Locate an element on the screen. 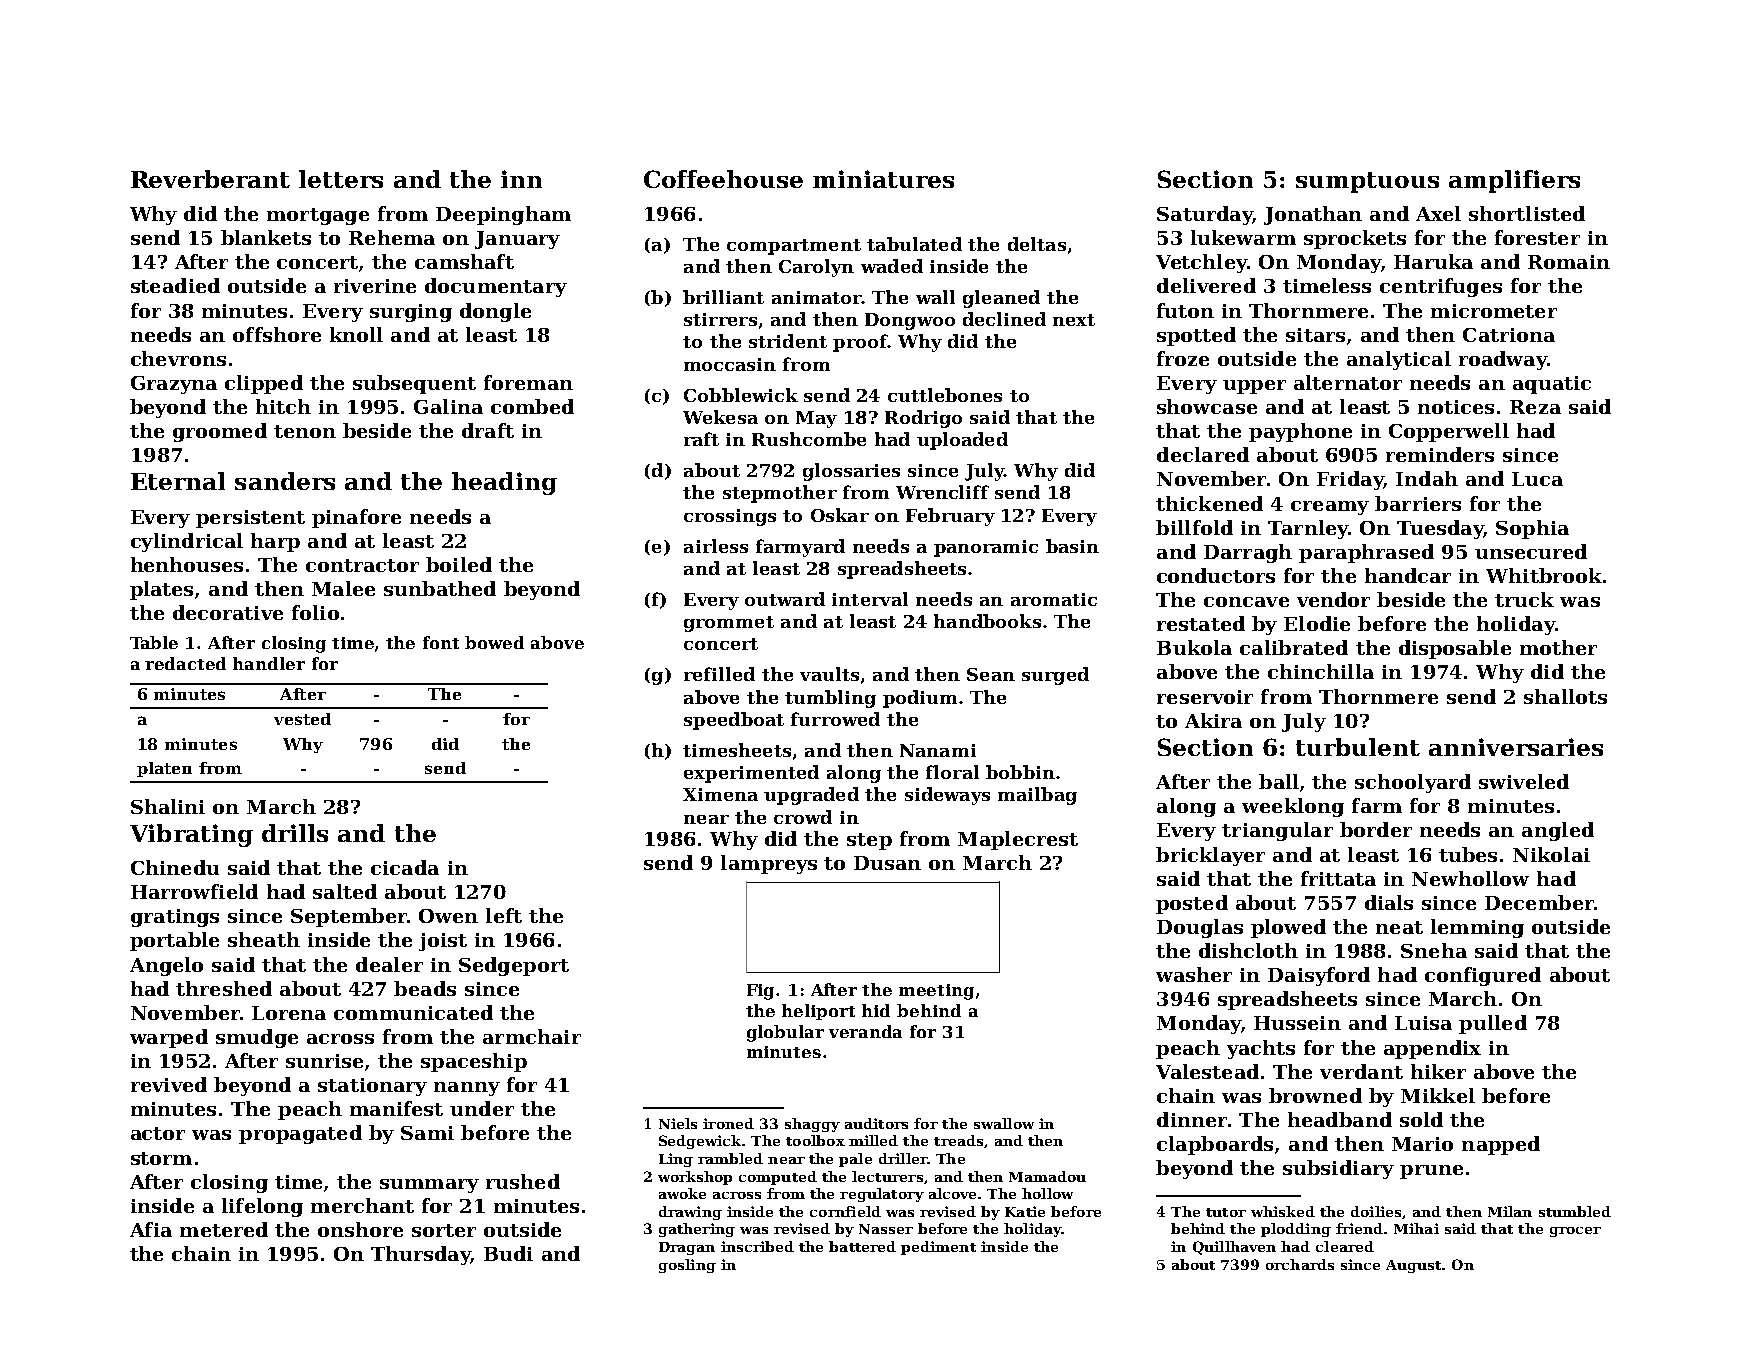 The height and width of the screenshot is (1350, 1746). miniatures is located at coordinates (883, 179).
